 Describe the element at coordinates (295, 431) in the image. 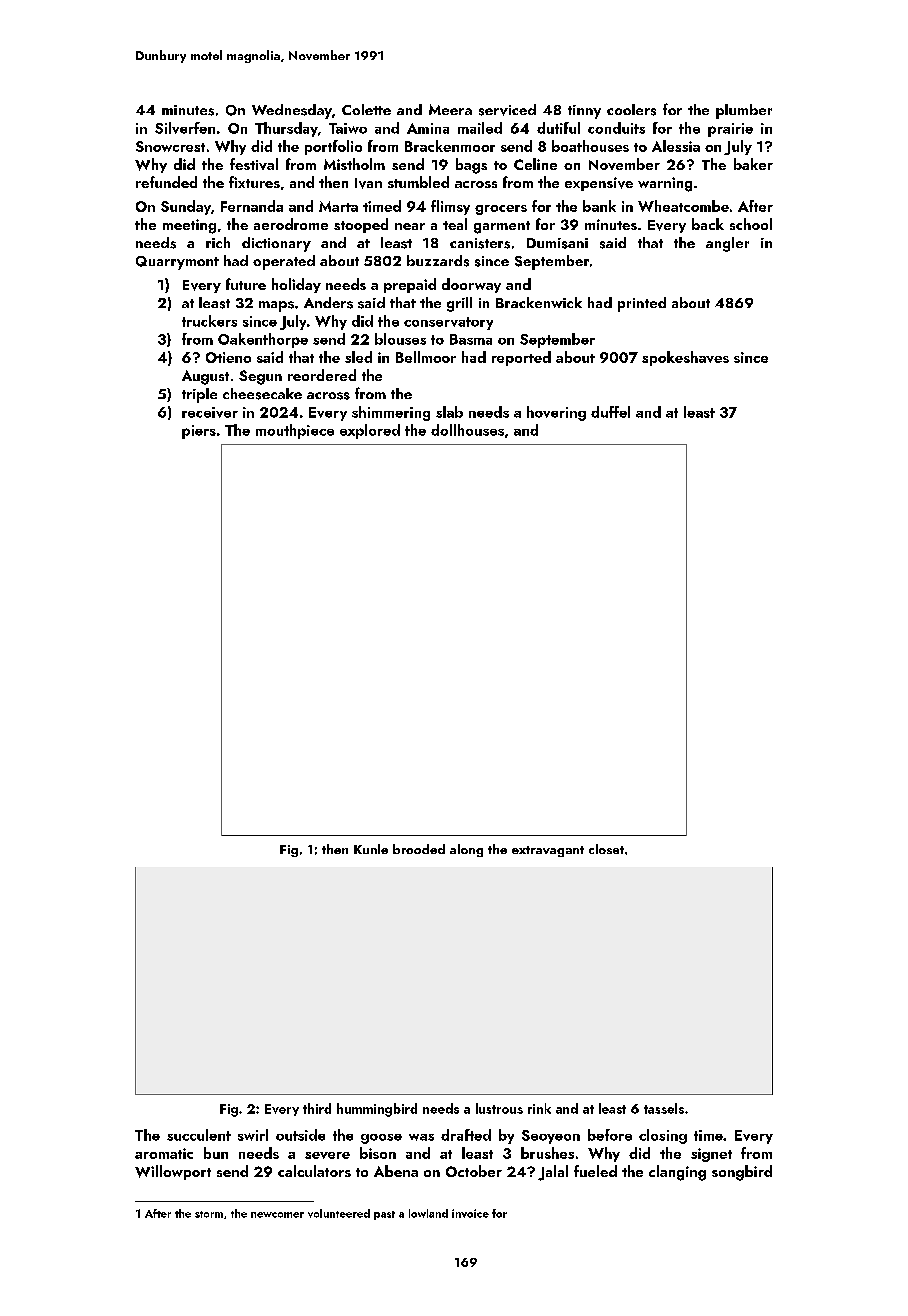

I see `mouthpiece` at that location.
